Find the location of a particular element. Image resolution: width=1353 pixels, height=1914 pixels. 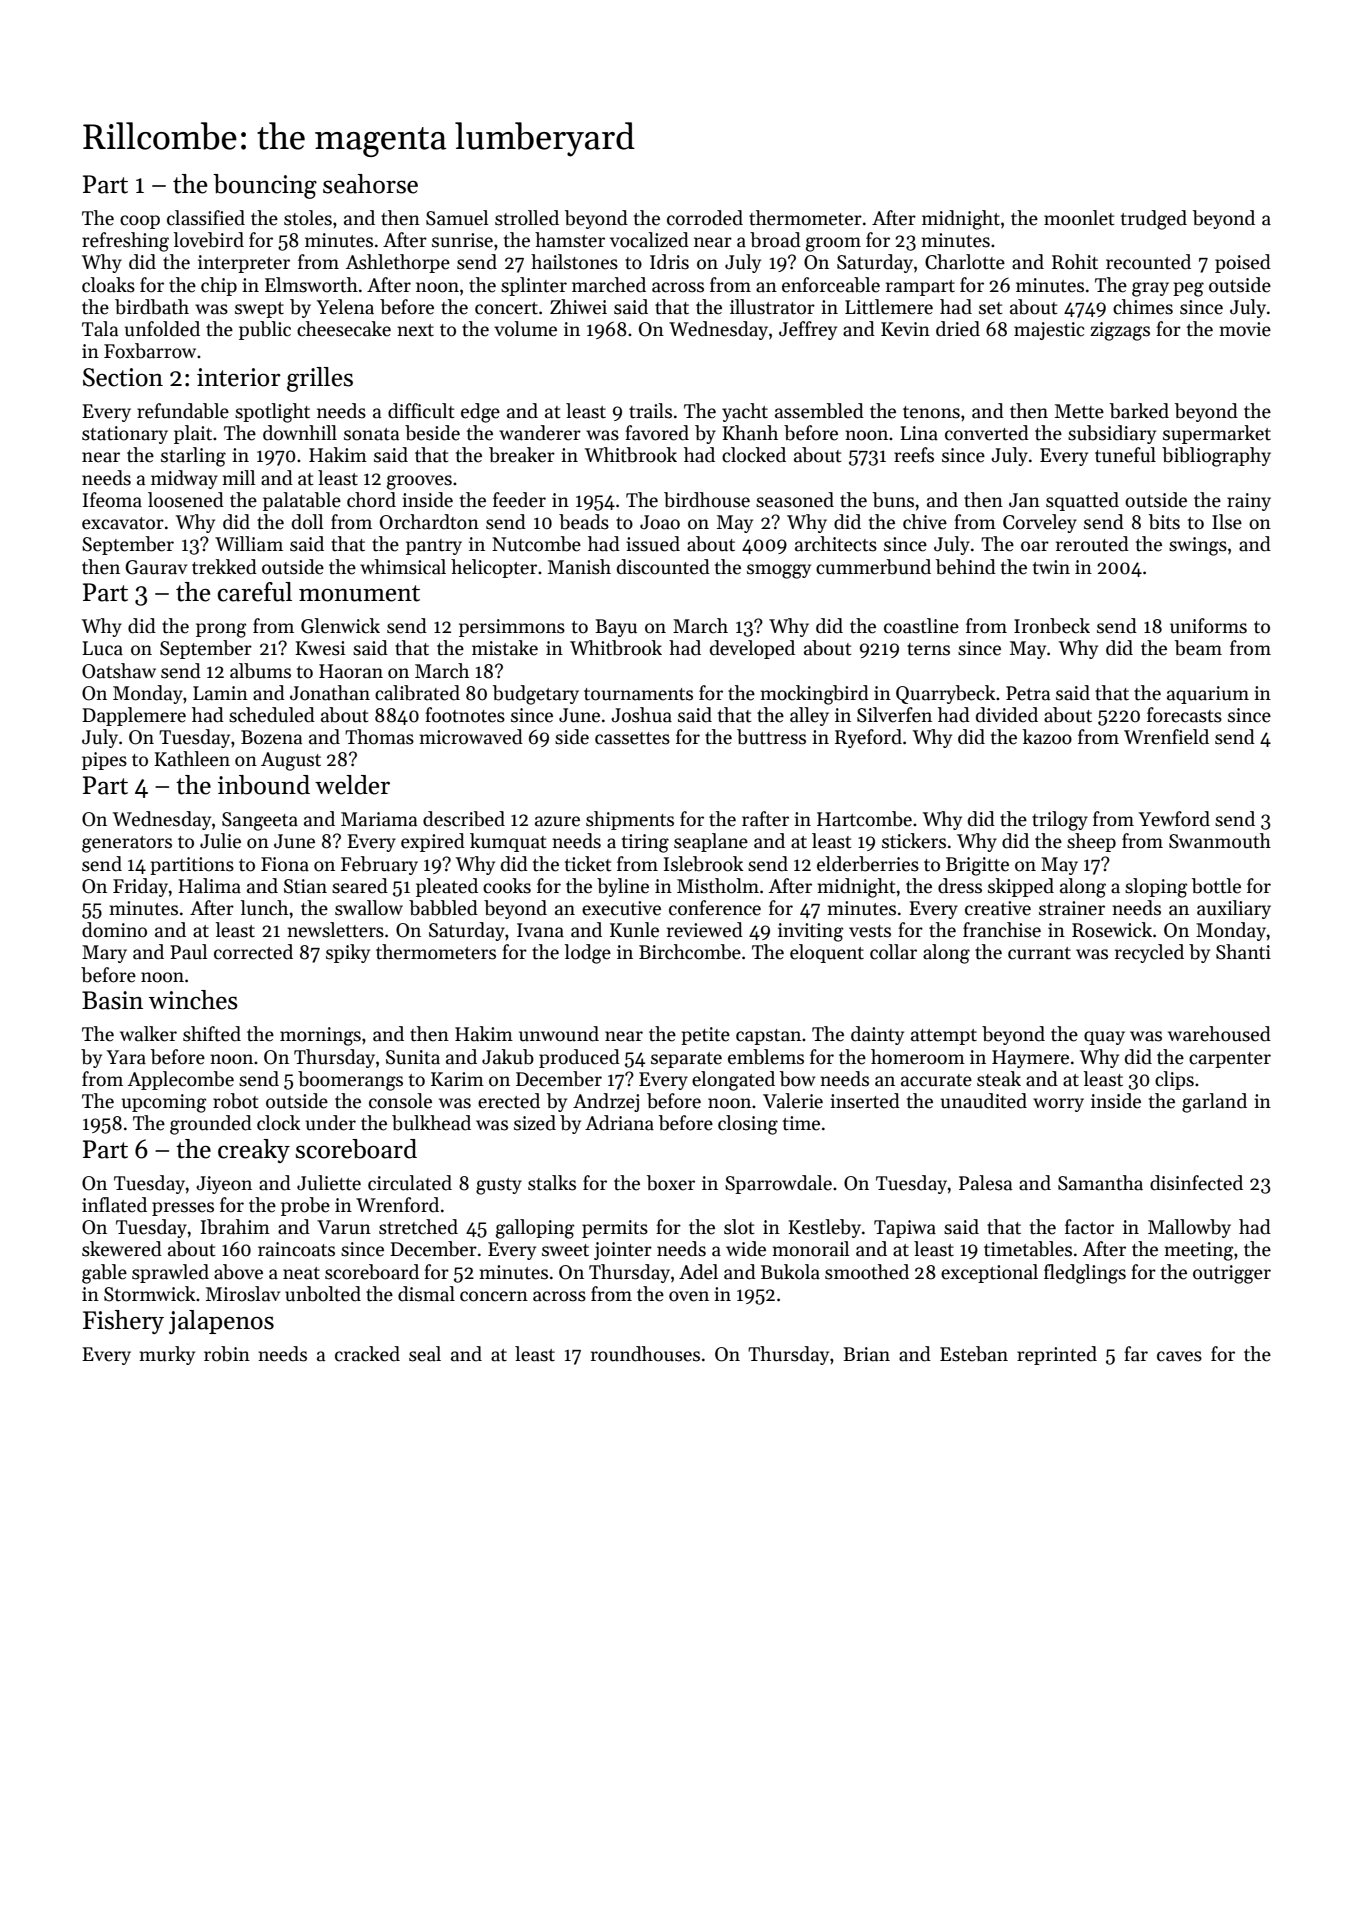

strolled is located at coordinates (527, 218).
